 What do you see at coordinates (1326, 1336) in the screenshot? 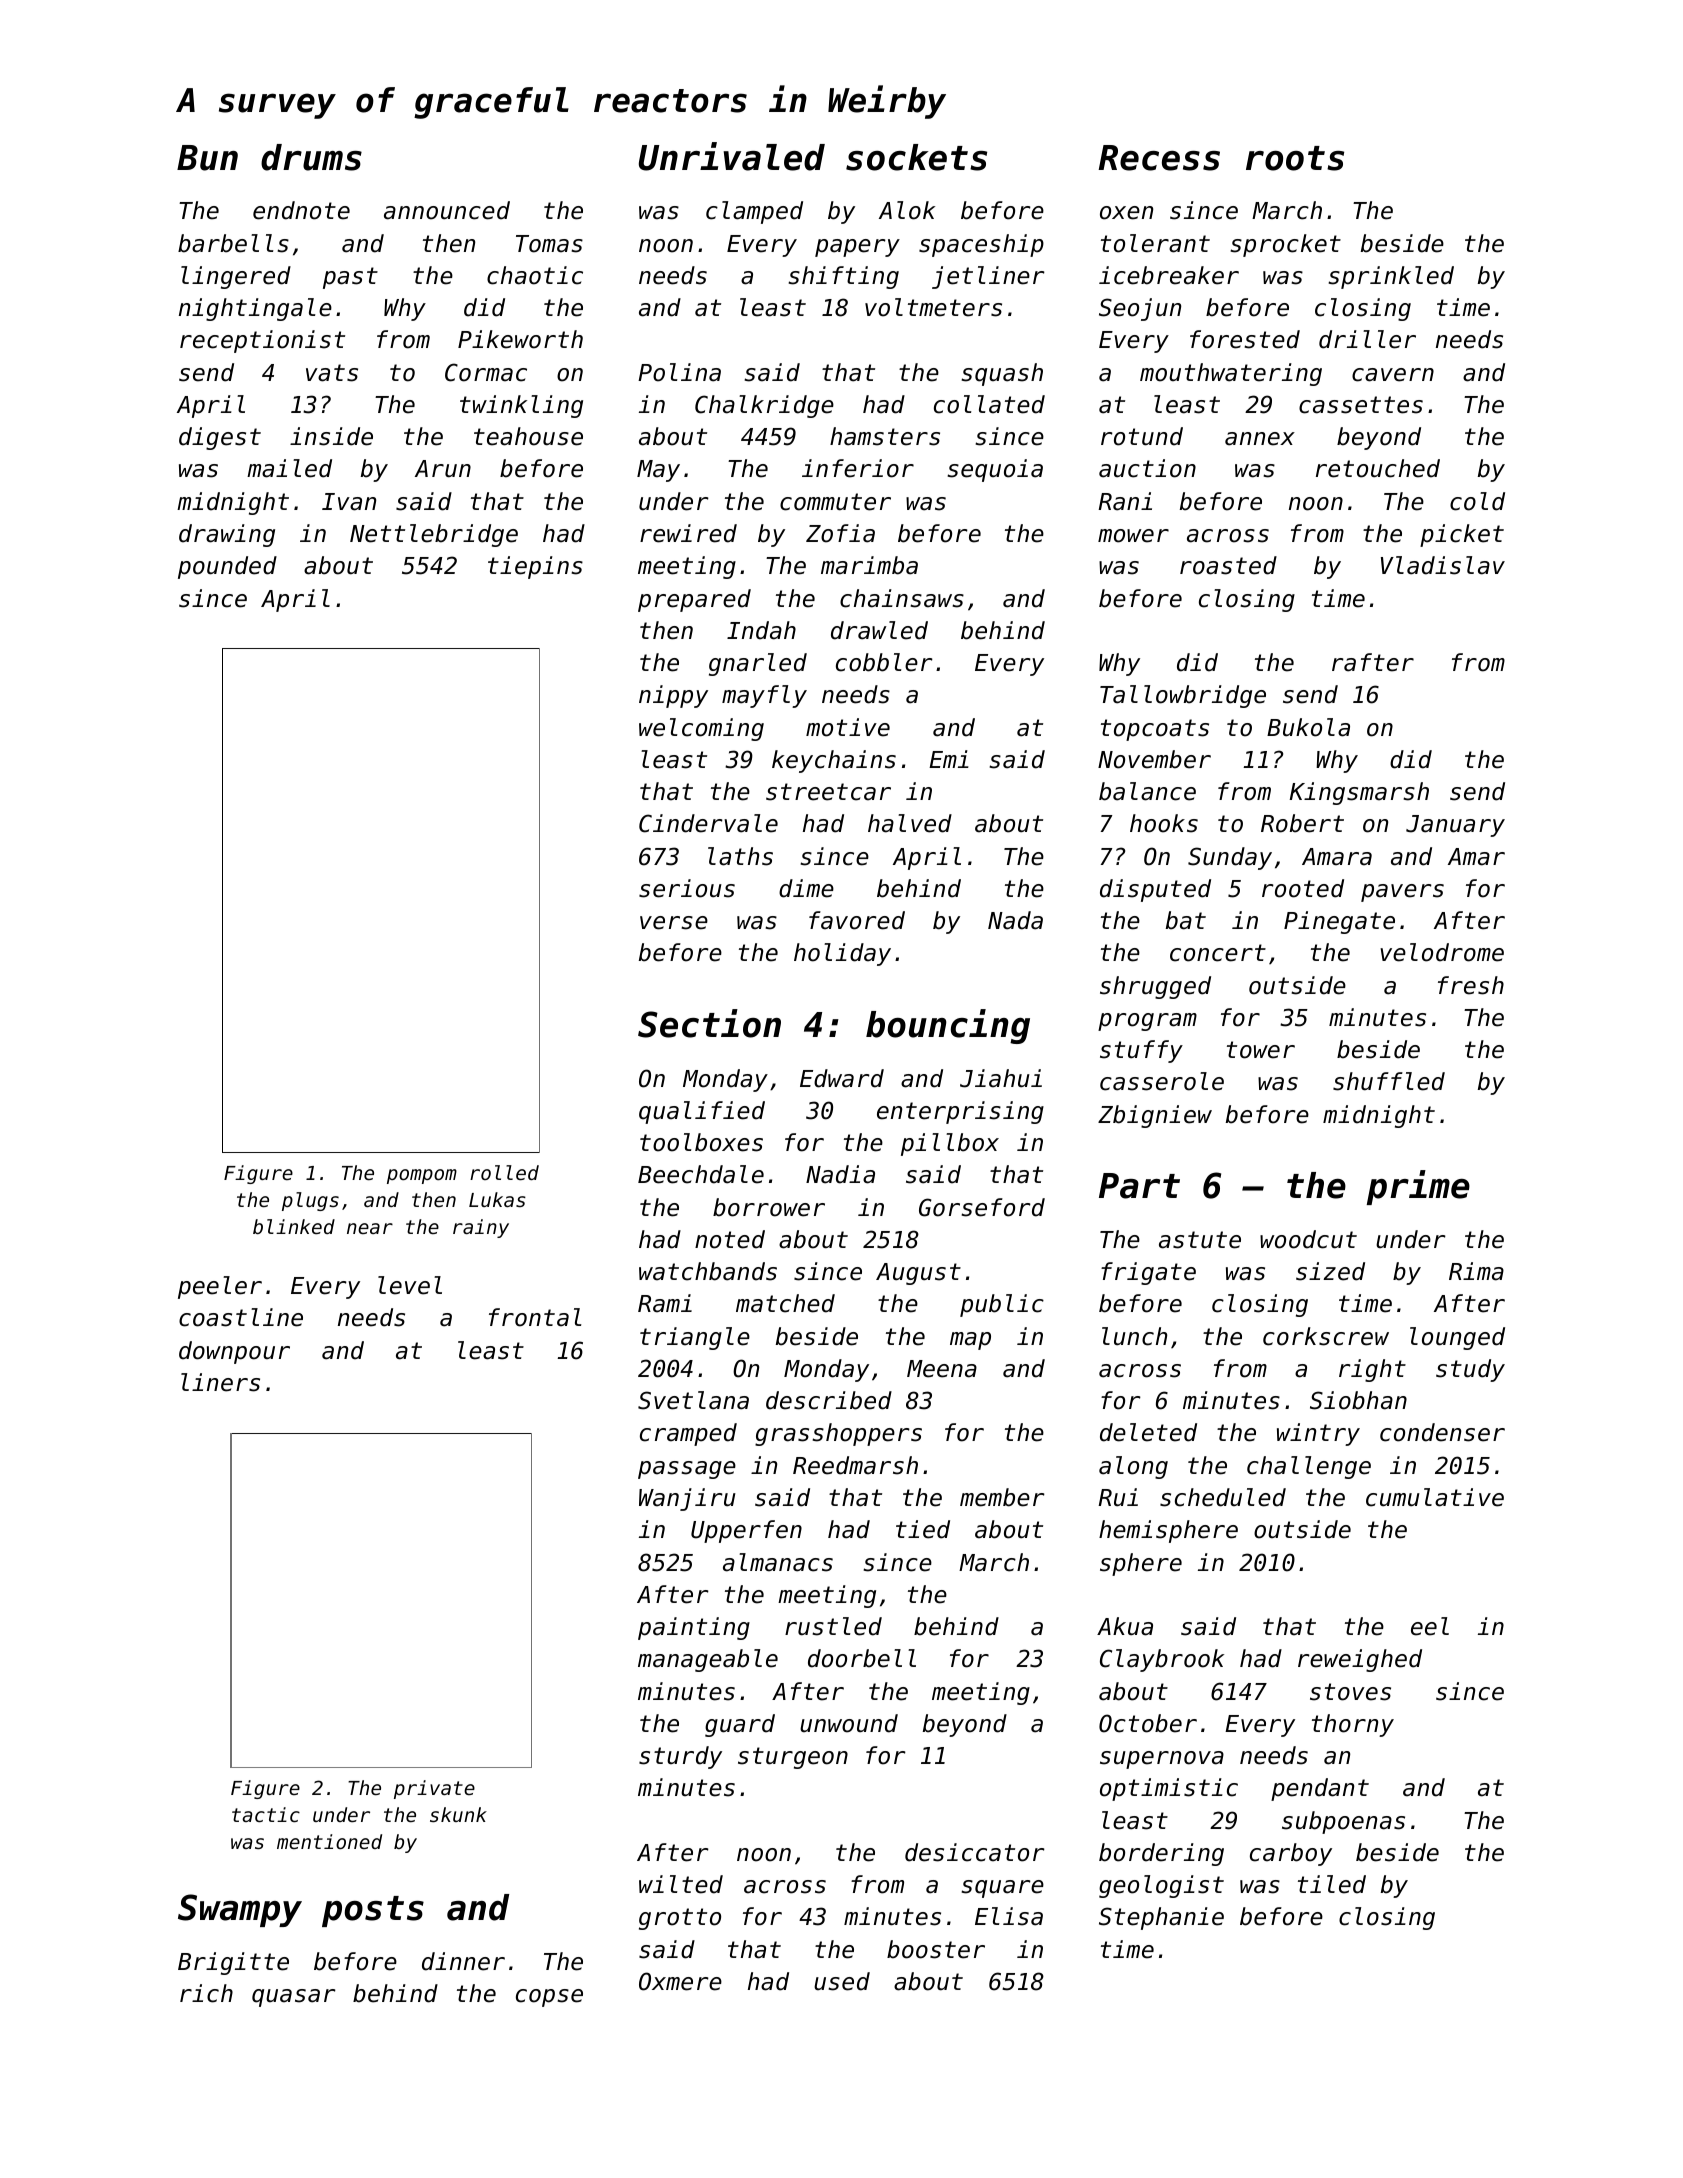
I see `corkscrew` at bounding box center [1326, 1336].
